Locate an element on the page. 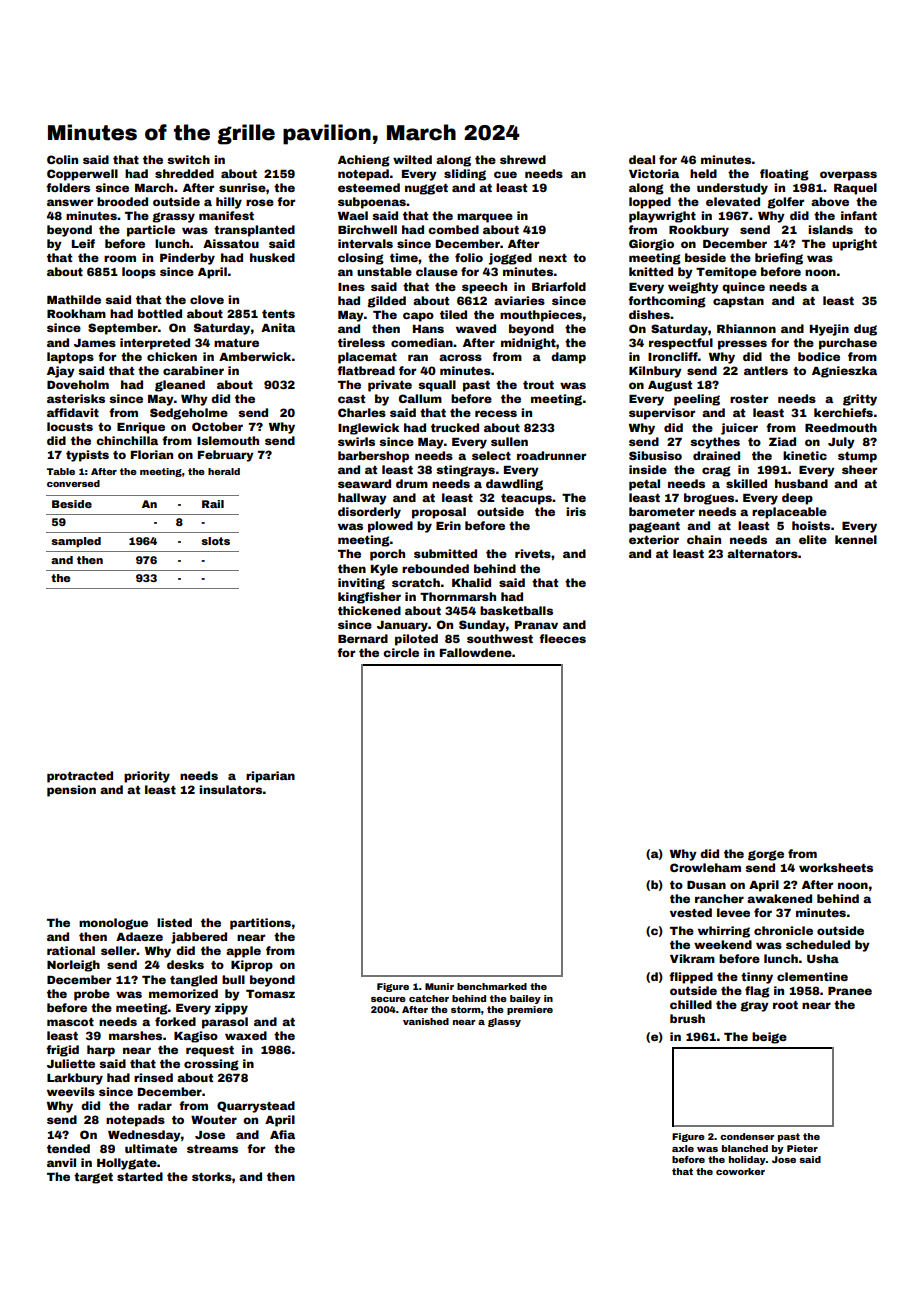 Image resolution: width=924 pixels, height=1308 pixels. Sunday is located at coordinates (482, 626).
